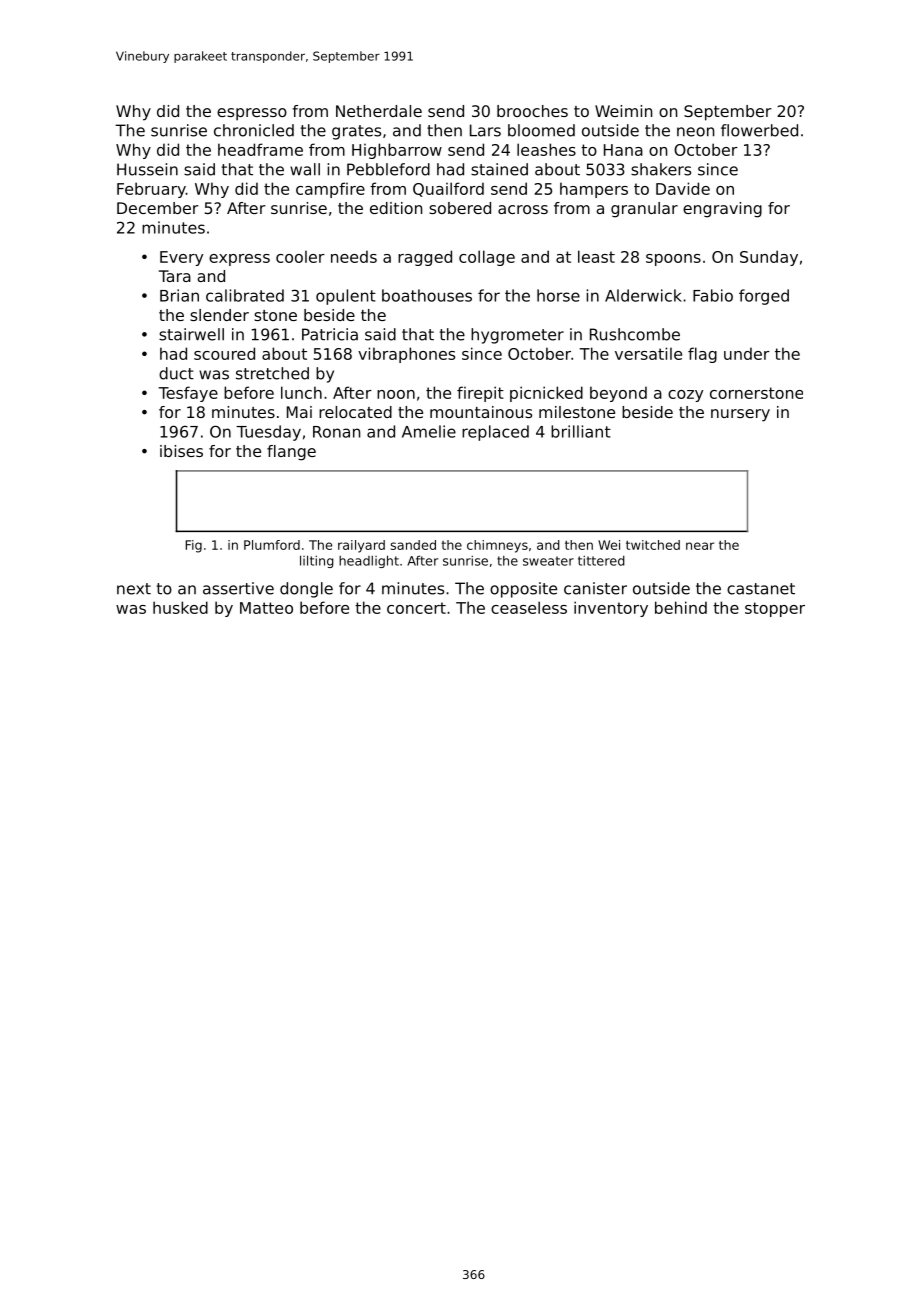 This image has width=924, height=1308. What do you see at coordinates (330, 334) in the image?
I see `Patricia` at bounding box center [330, 334].
